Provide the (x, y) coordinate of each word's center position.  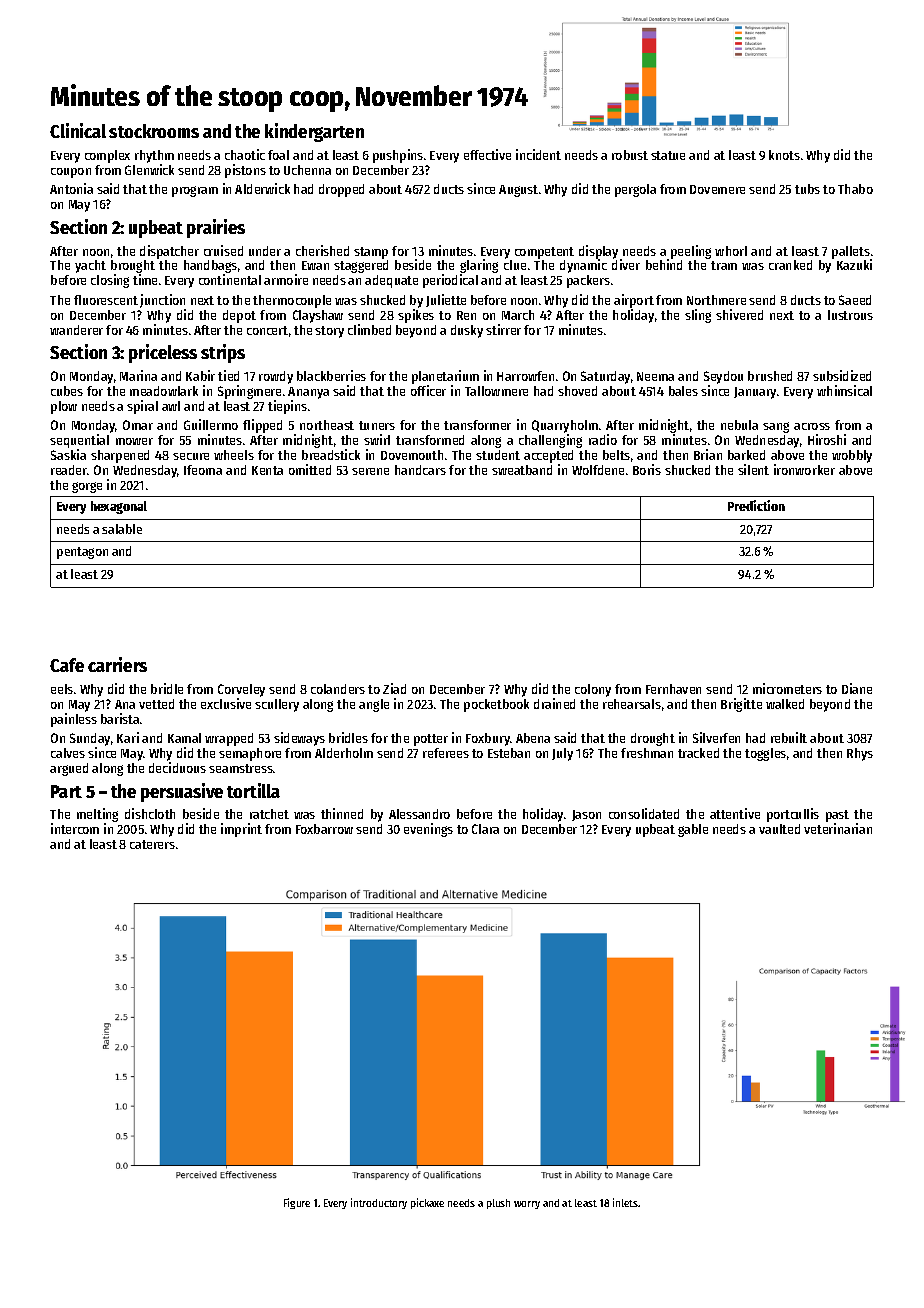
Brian (708, 454)
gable (693, 830)
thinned (342, 813)
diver (626, 265)
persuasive (182, 792)
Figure (297, 1203)
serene (370, 471)
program (195, 191)
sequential (79, 441)
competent (544, 253)
